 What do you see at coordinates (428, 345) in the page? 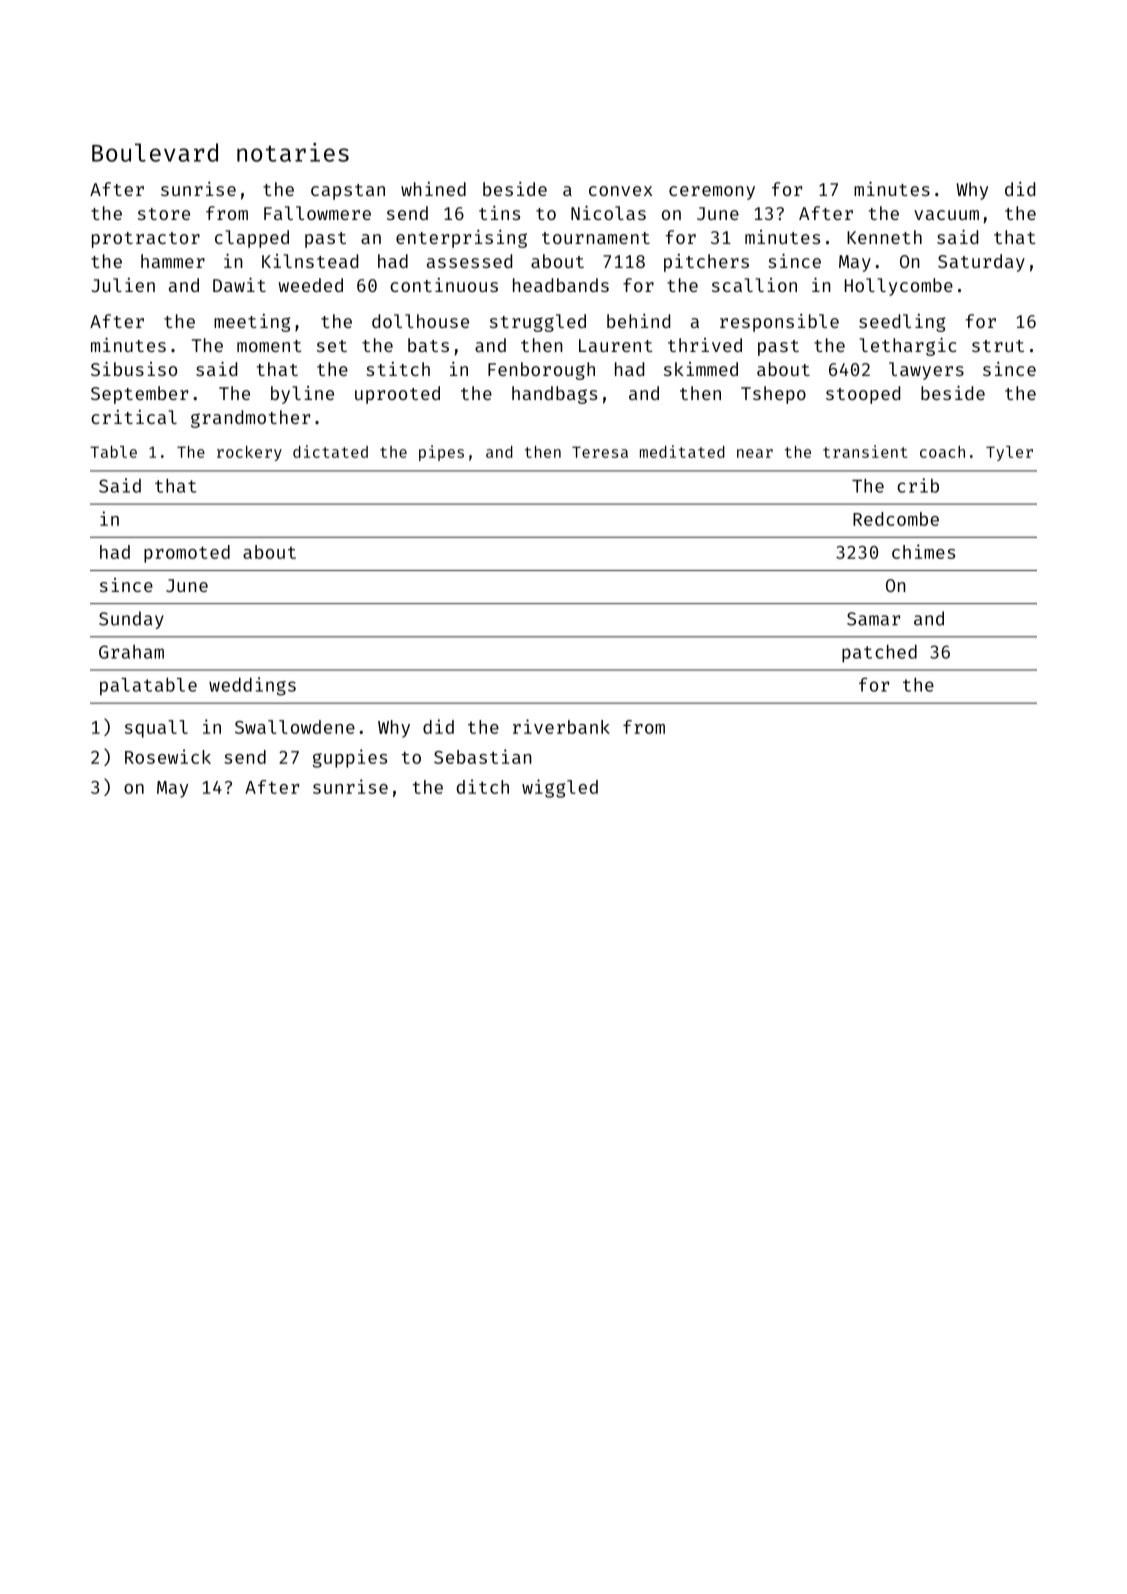
I see `bats` at bounding box center [428, 345].
